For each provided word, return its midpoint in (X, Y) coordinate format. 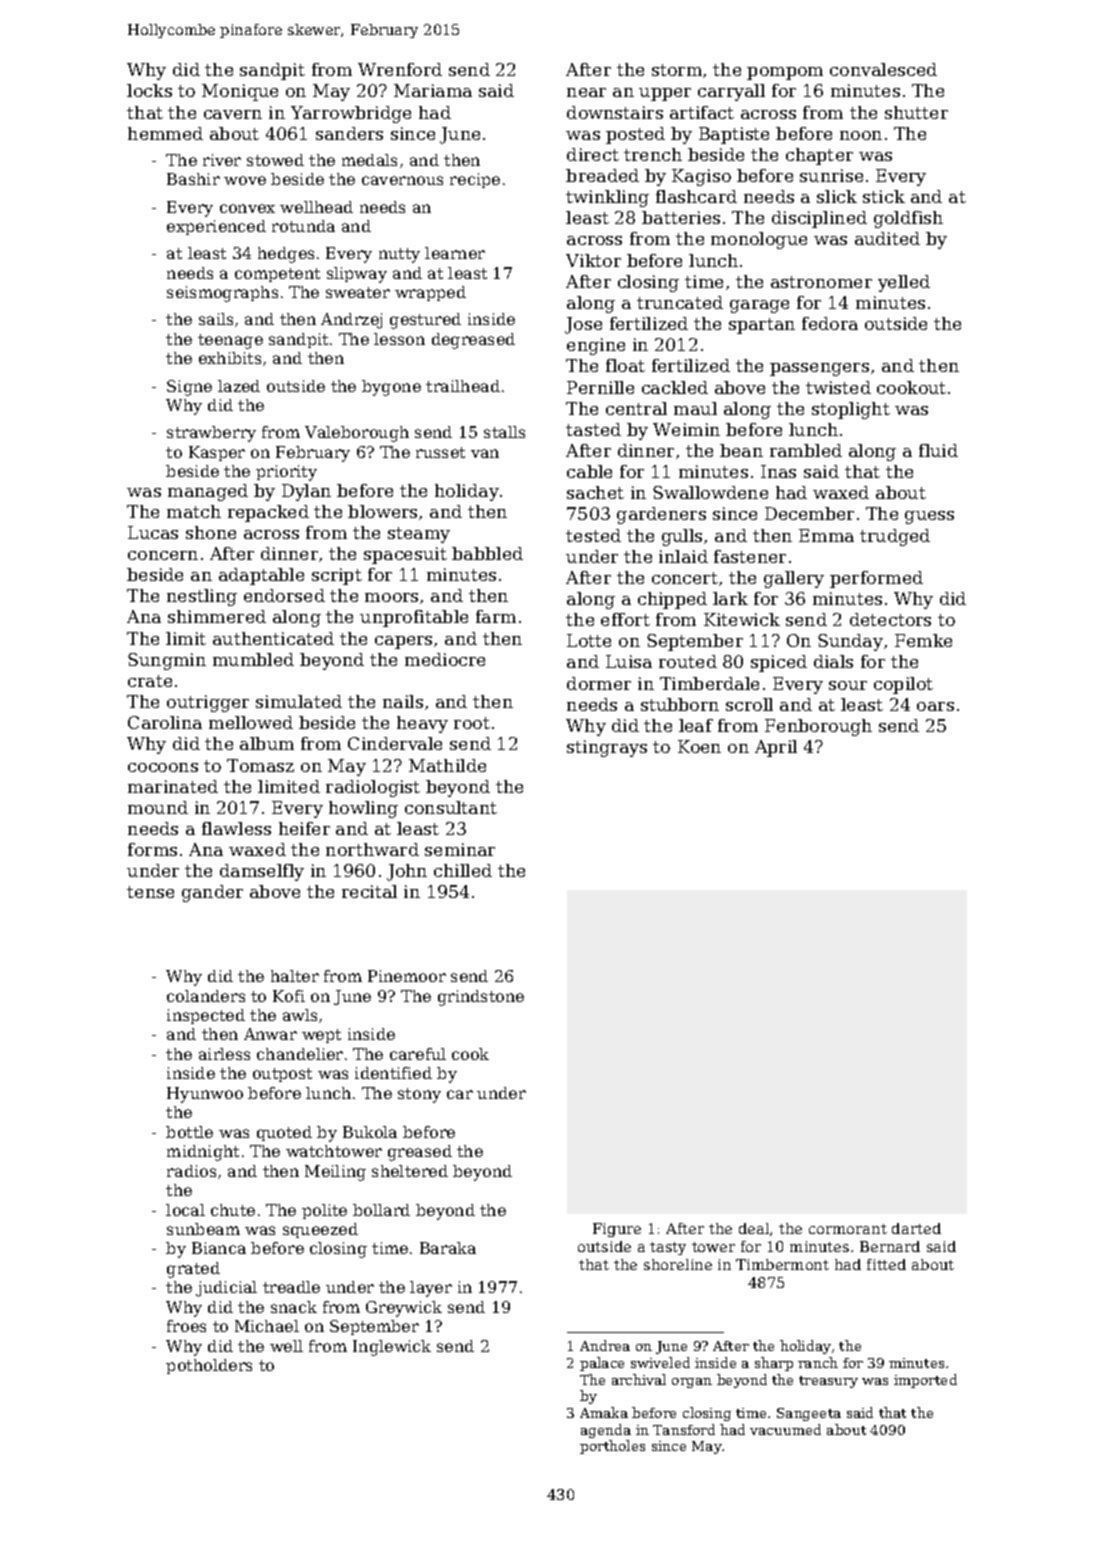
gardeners (661, 515)
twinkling (607, 198)
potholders (209, 1366)
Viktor (593, 260)
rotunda (303, 226)
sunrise (831, 175)
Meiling (335, 1173)
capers (403, 642)
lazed (239, 386)
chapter (819, 156)
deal (754, 1228)
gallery (794, 579)
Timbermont (782, 1264)
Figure (617, 1230)
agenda (606, 1431)
